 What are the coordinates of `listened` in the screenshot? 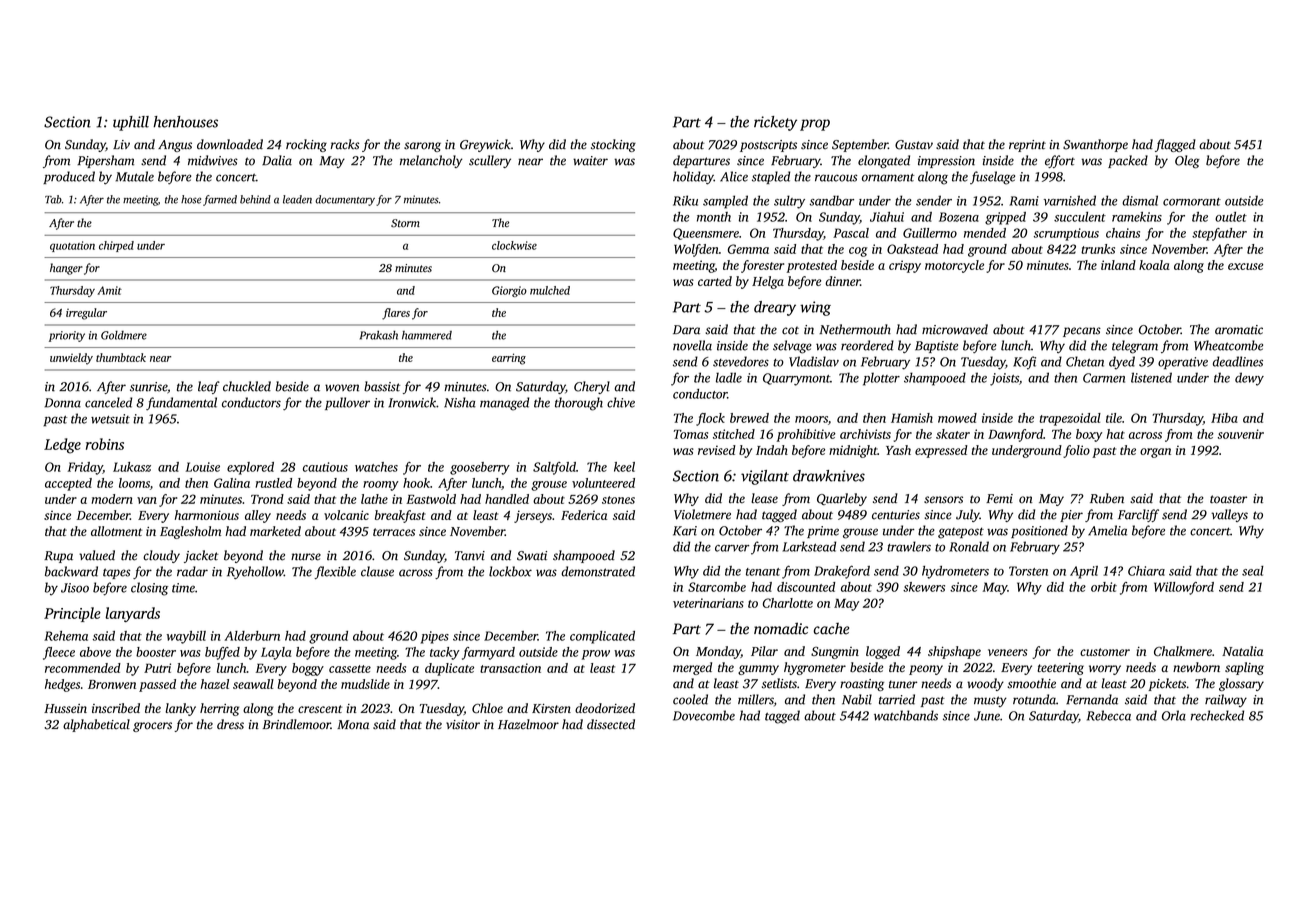 It's located at (1151, 377).
